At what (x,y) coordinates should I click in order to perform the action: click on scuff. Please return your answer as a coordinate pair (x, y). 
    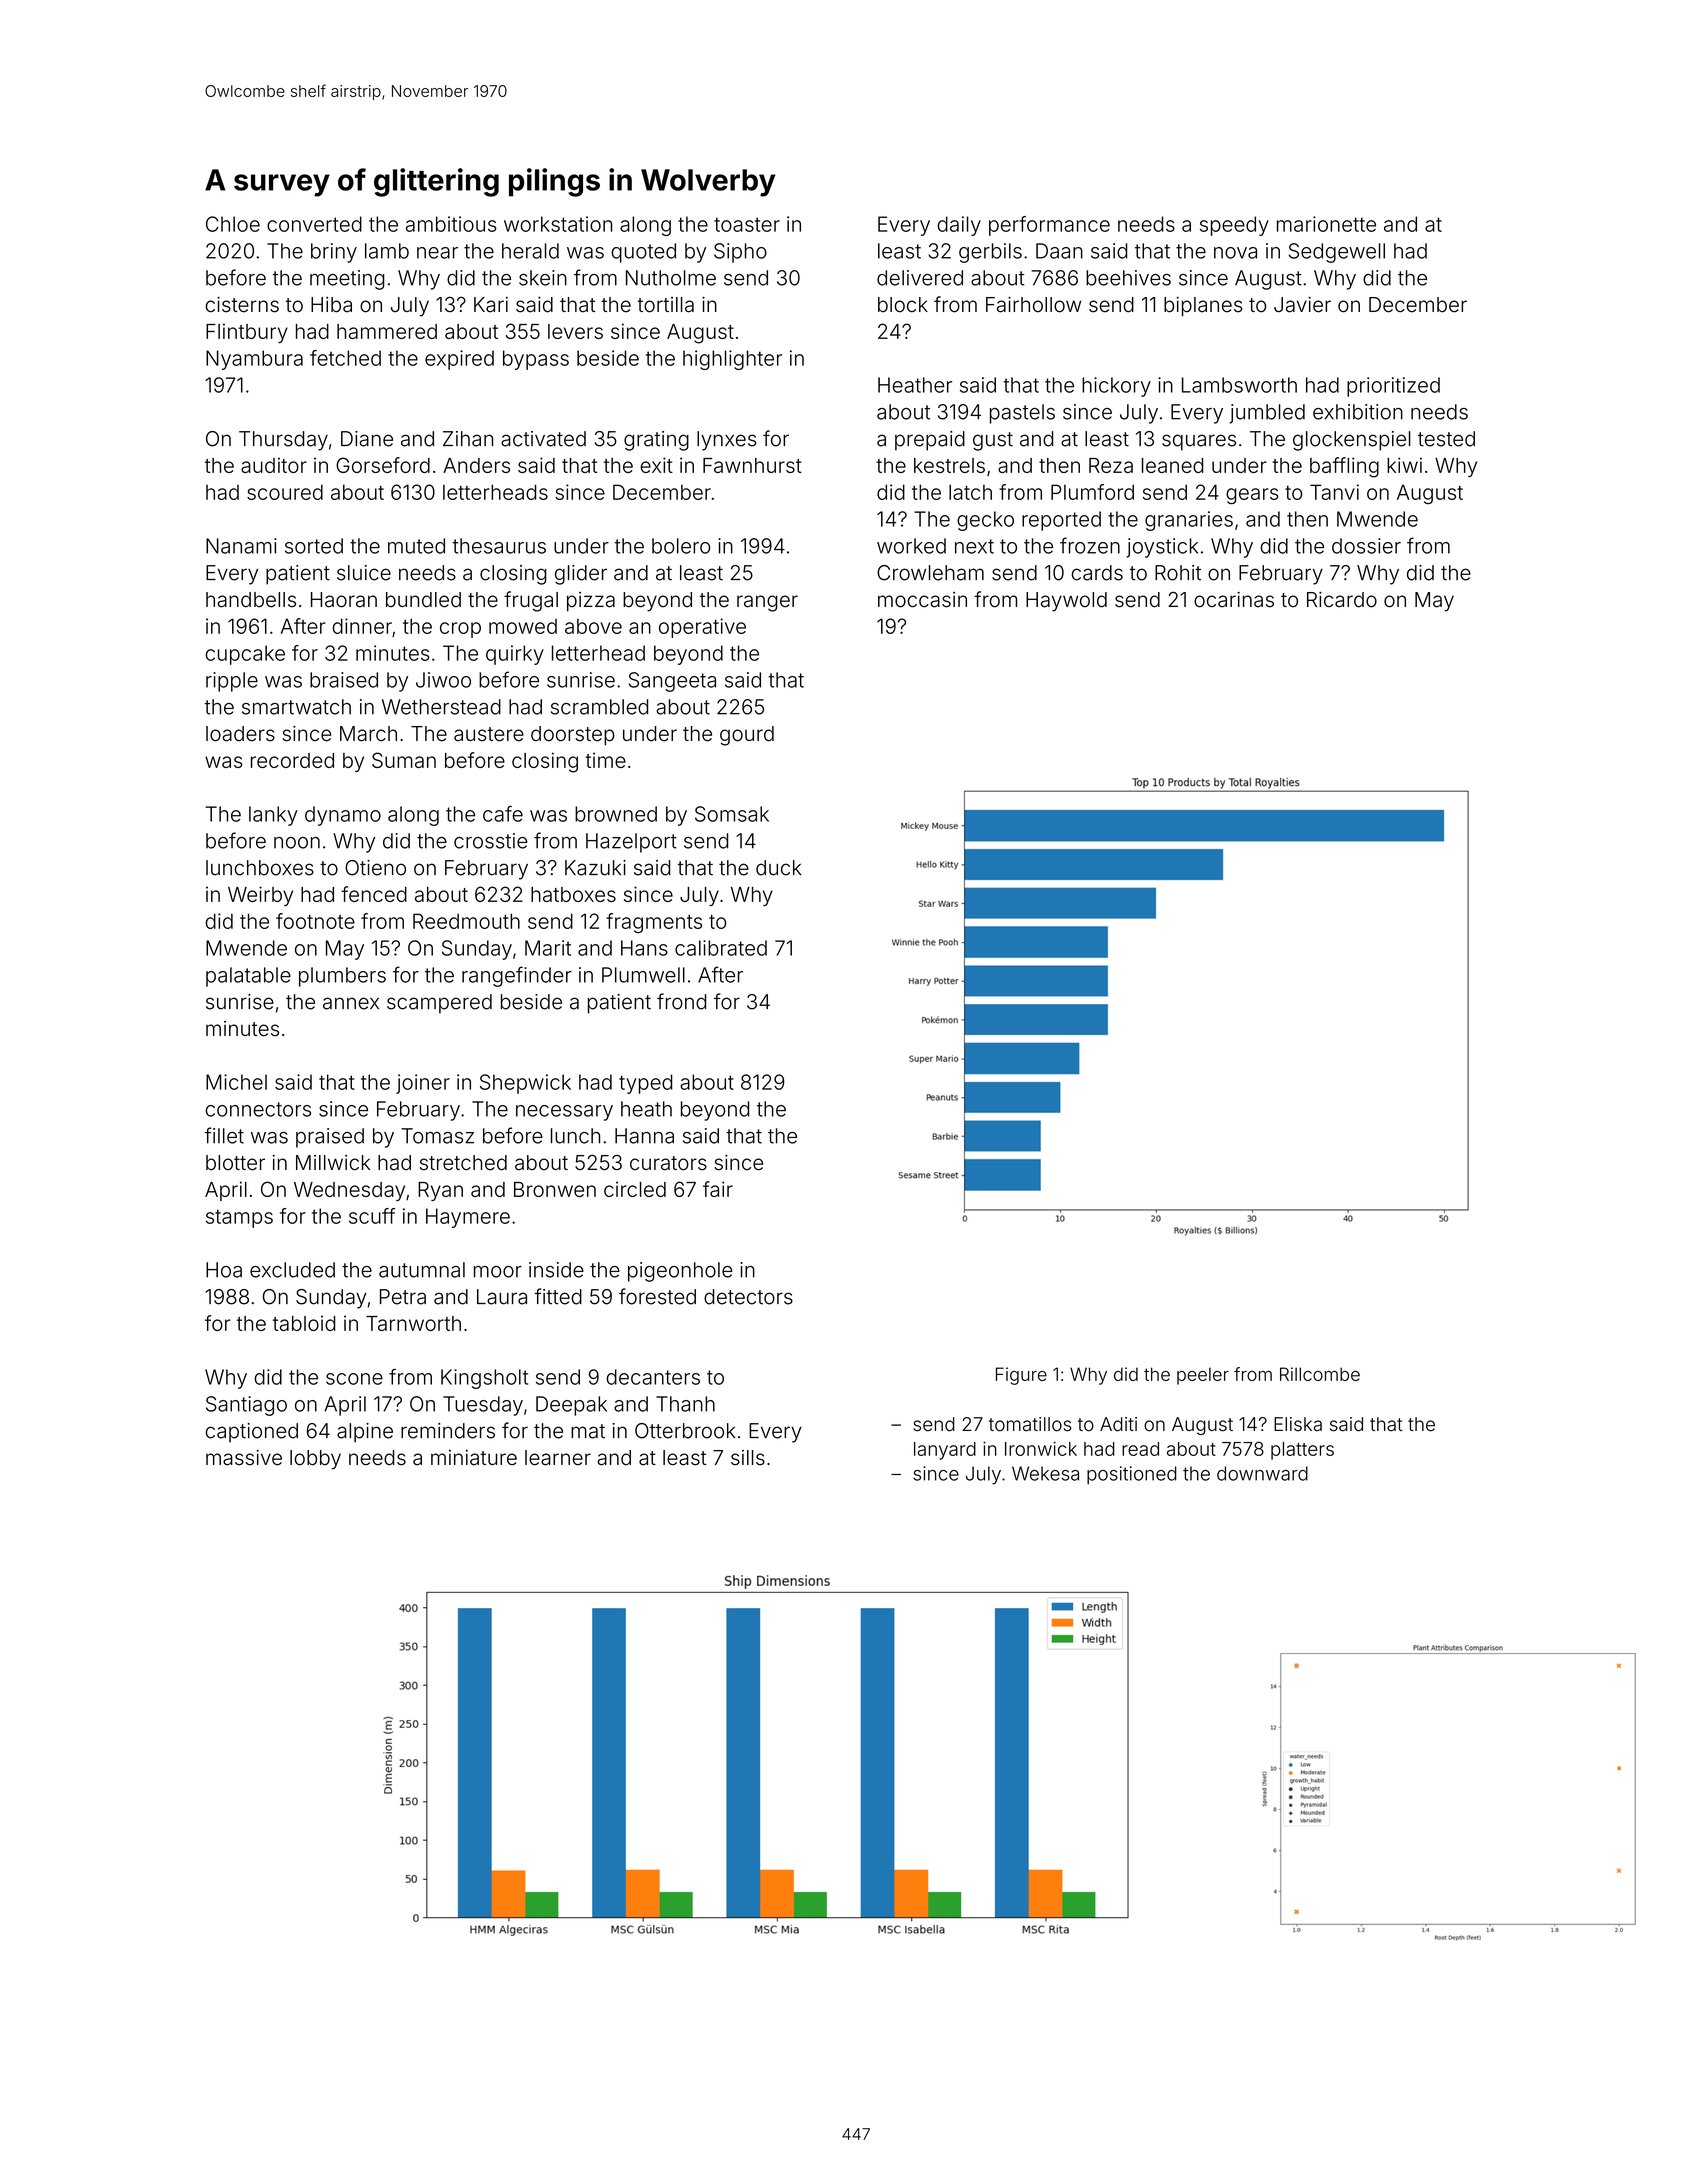
    Looking at the image, I should click on (372, 1216).
